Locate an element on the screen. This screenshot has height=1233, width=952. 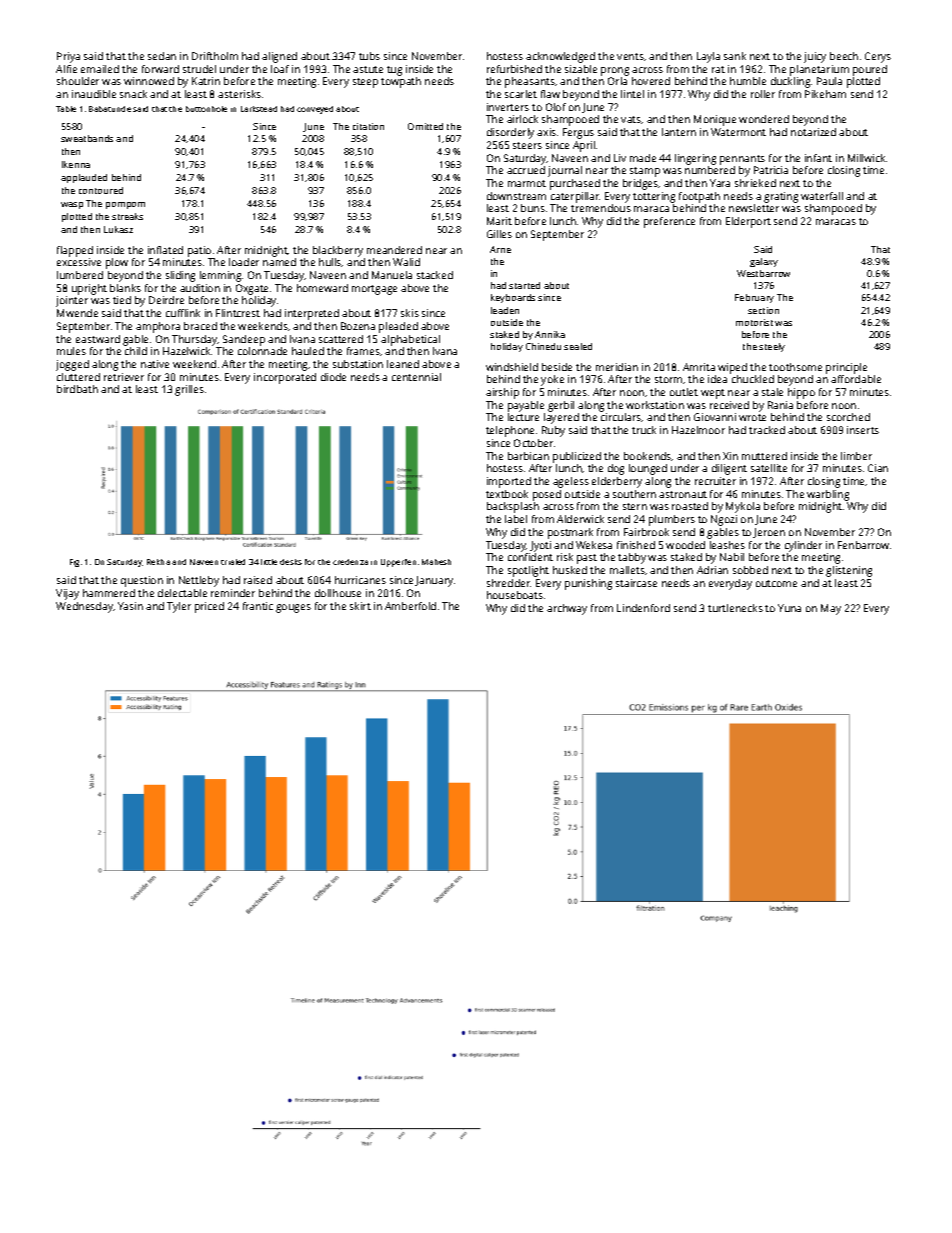
notarized is located at coordinates (813, 132).
